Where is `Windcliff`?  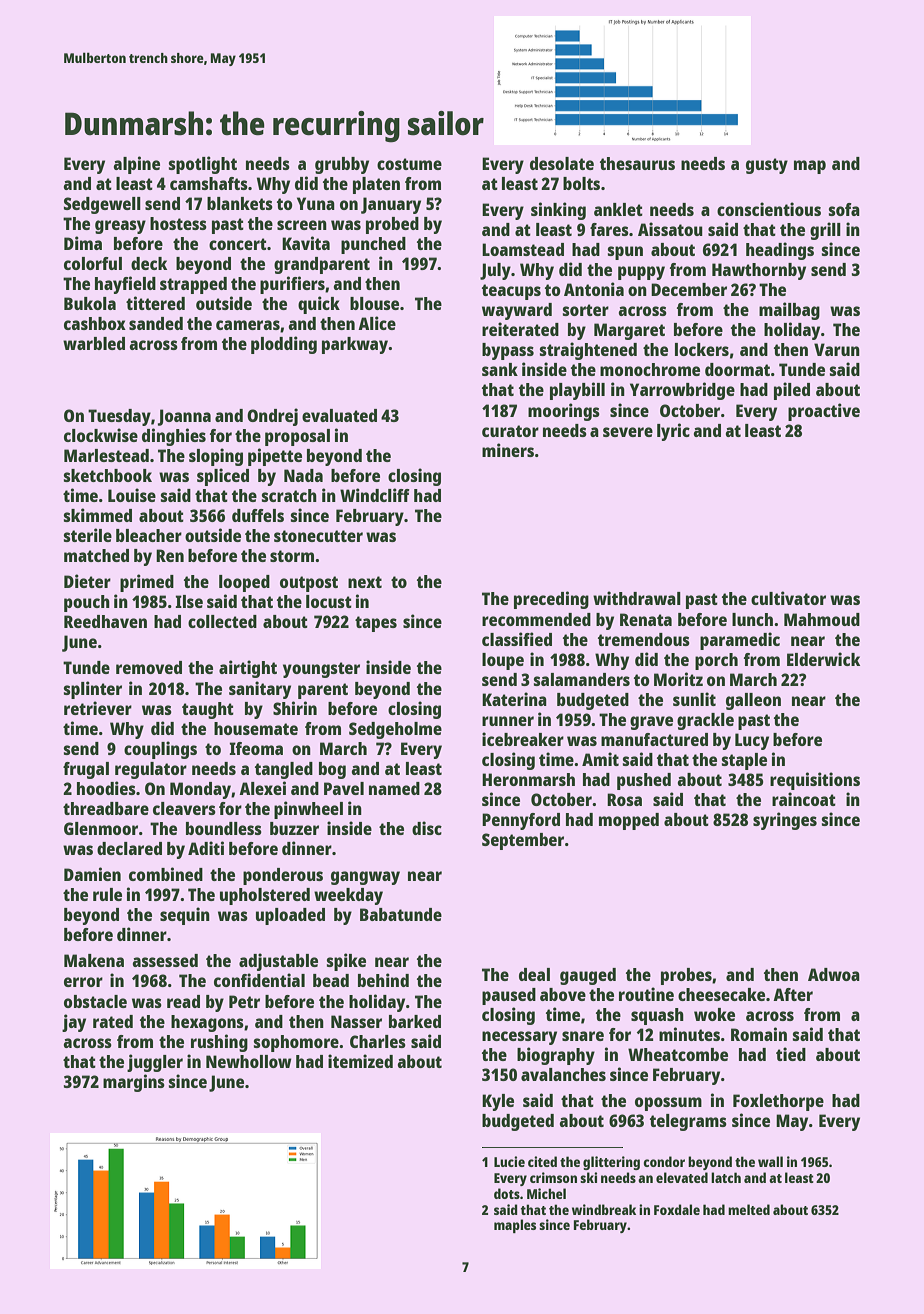 Windcliff is located at coordinates (375, 495).
